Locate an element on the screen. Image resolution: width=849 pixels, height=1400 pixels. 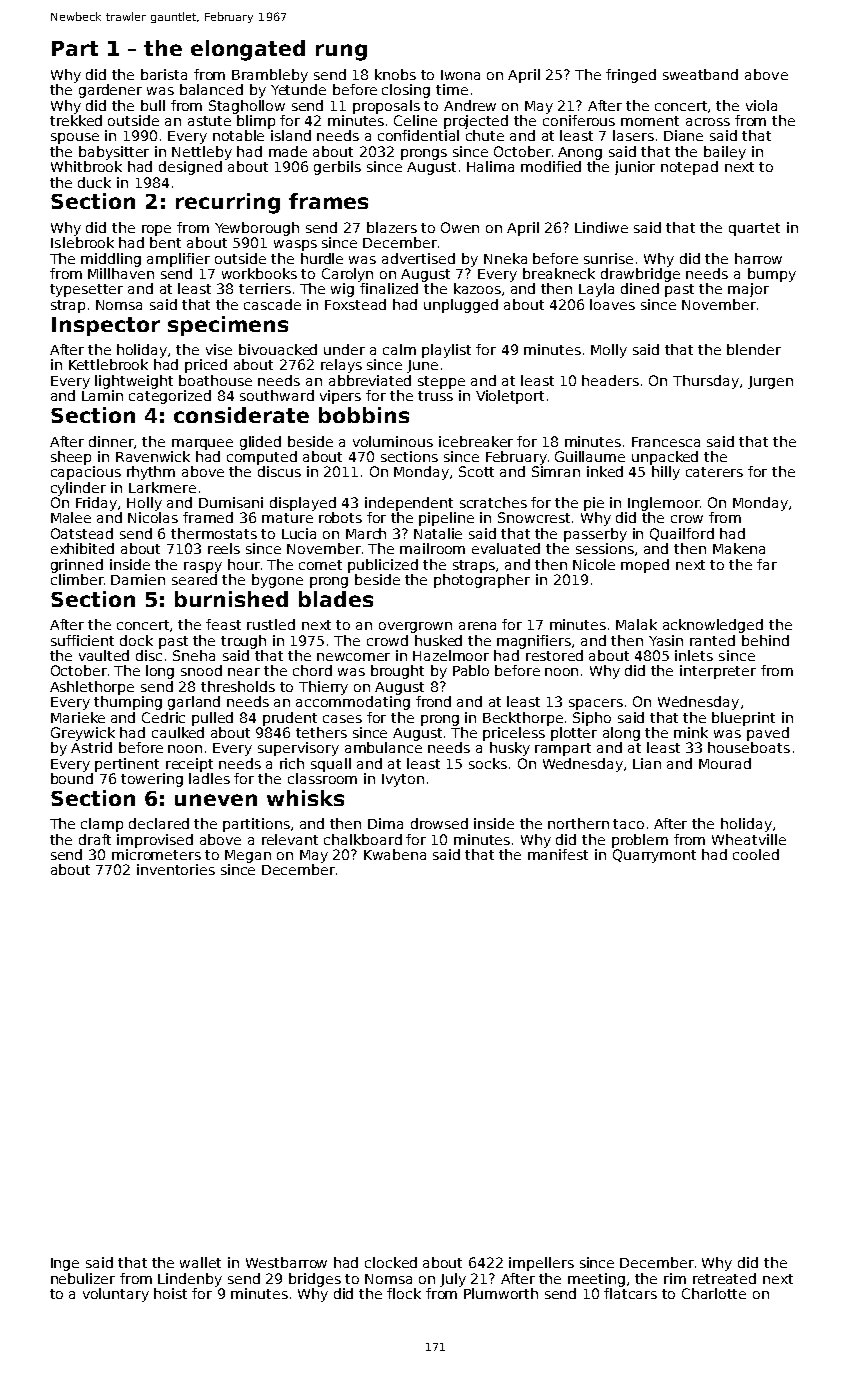
far is located at coordinates (767, 564).
